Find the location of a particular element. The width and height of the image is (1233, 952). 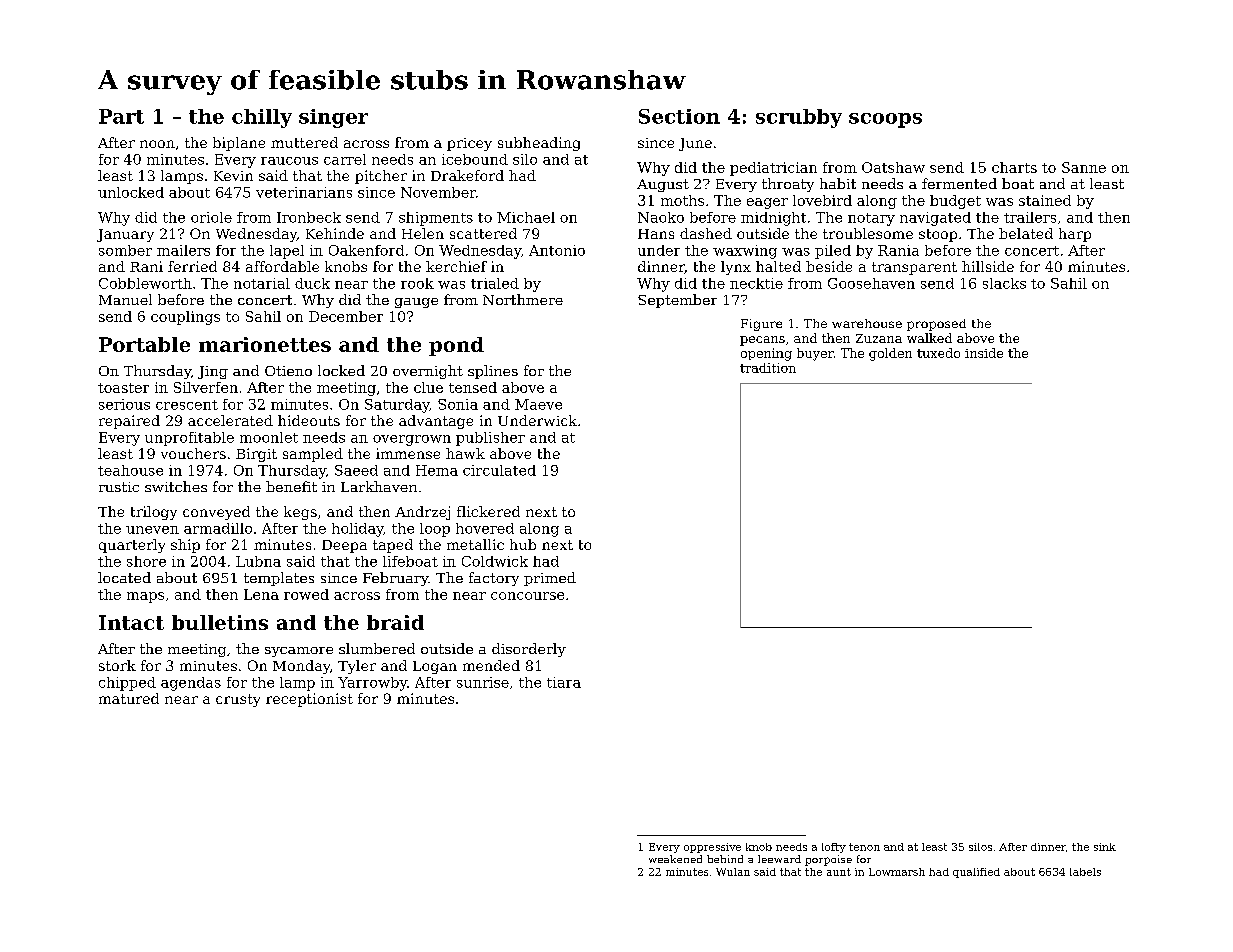

Hema is located at coordinates (437, 470).
